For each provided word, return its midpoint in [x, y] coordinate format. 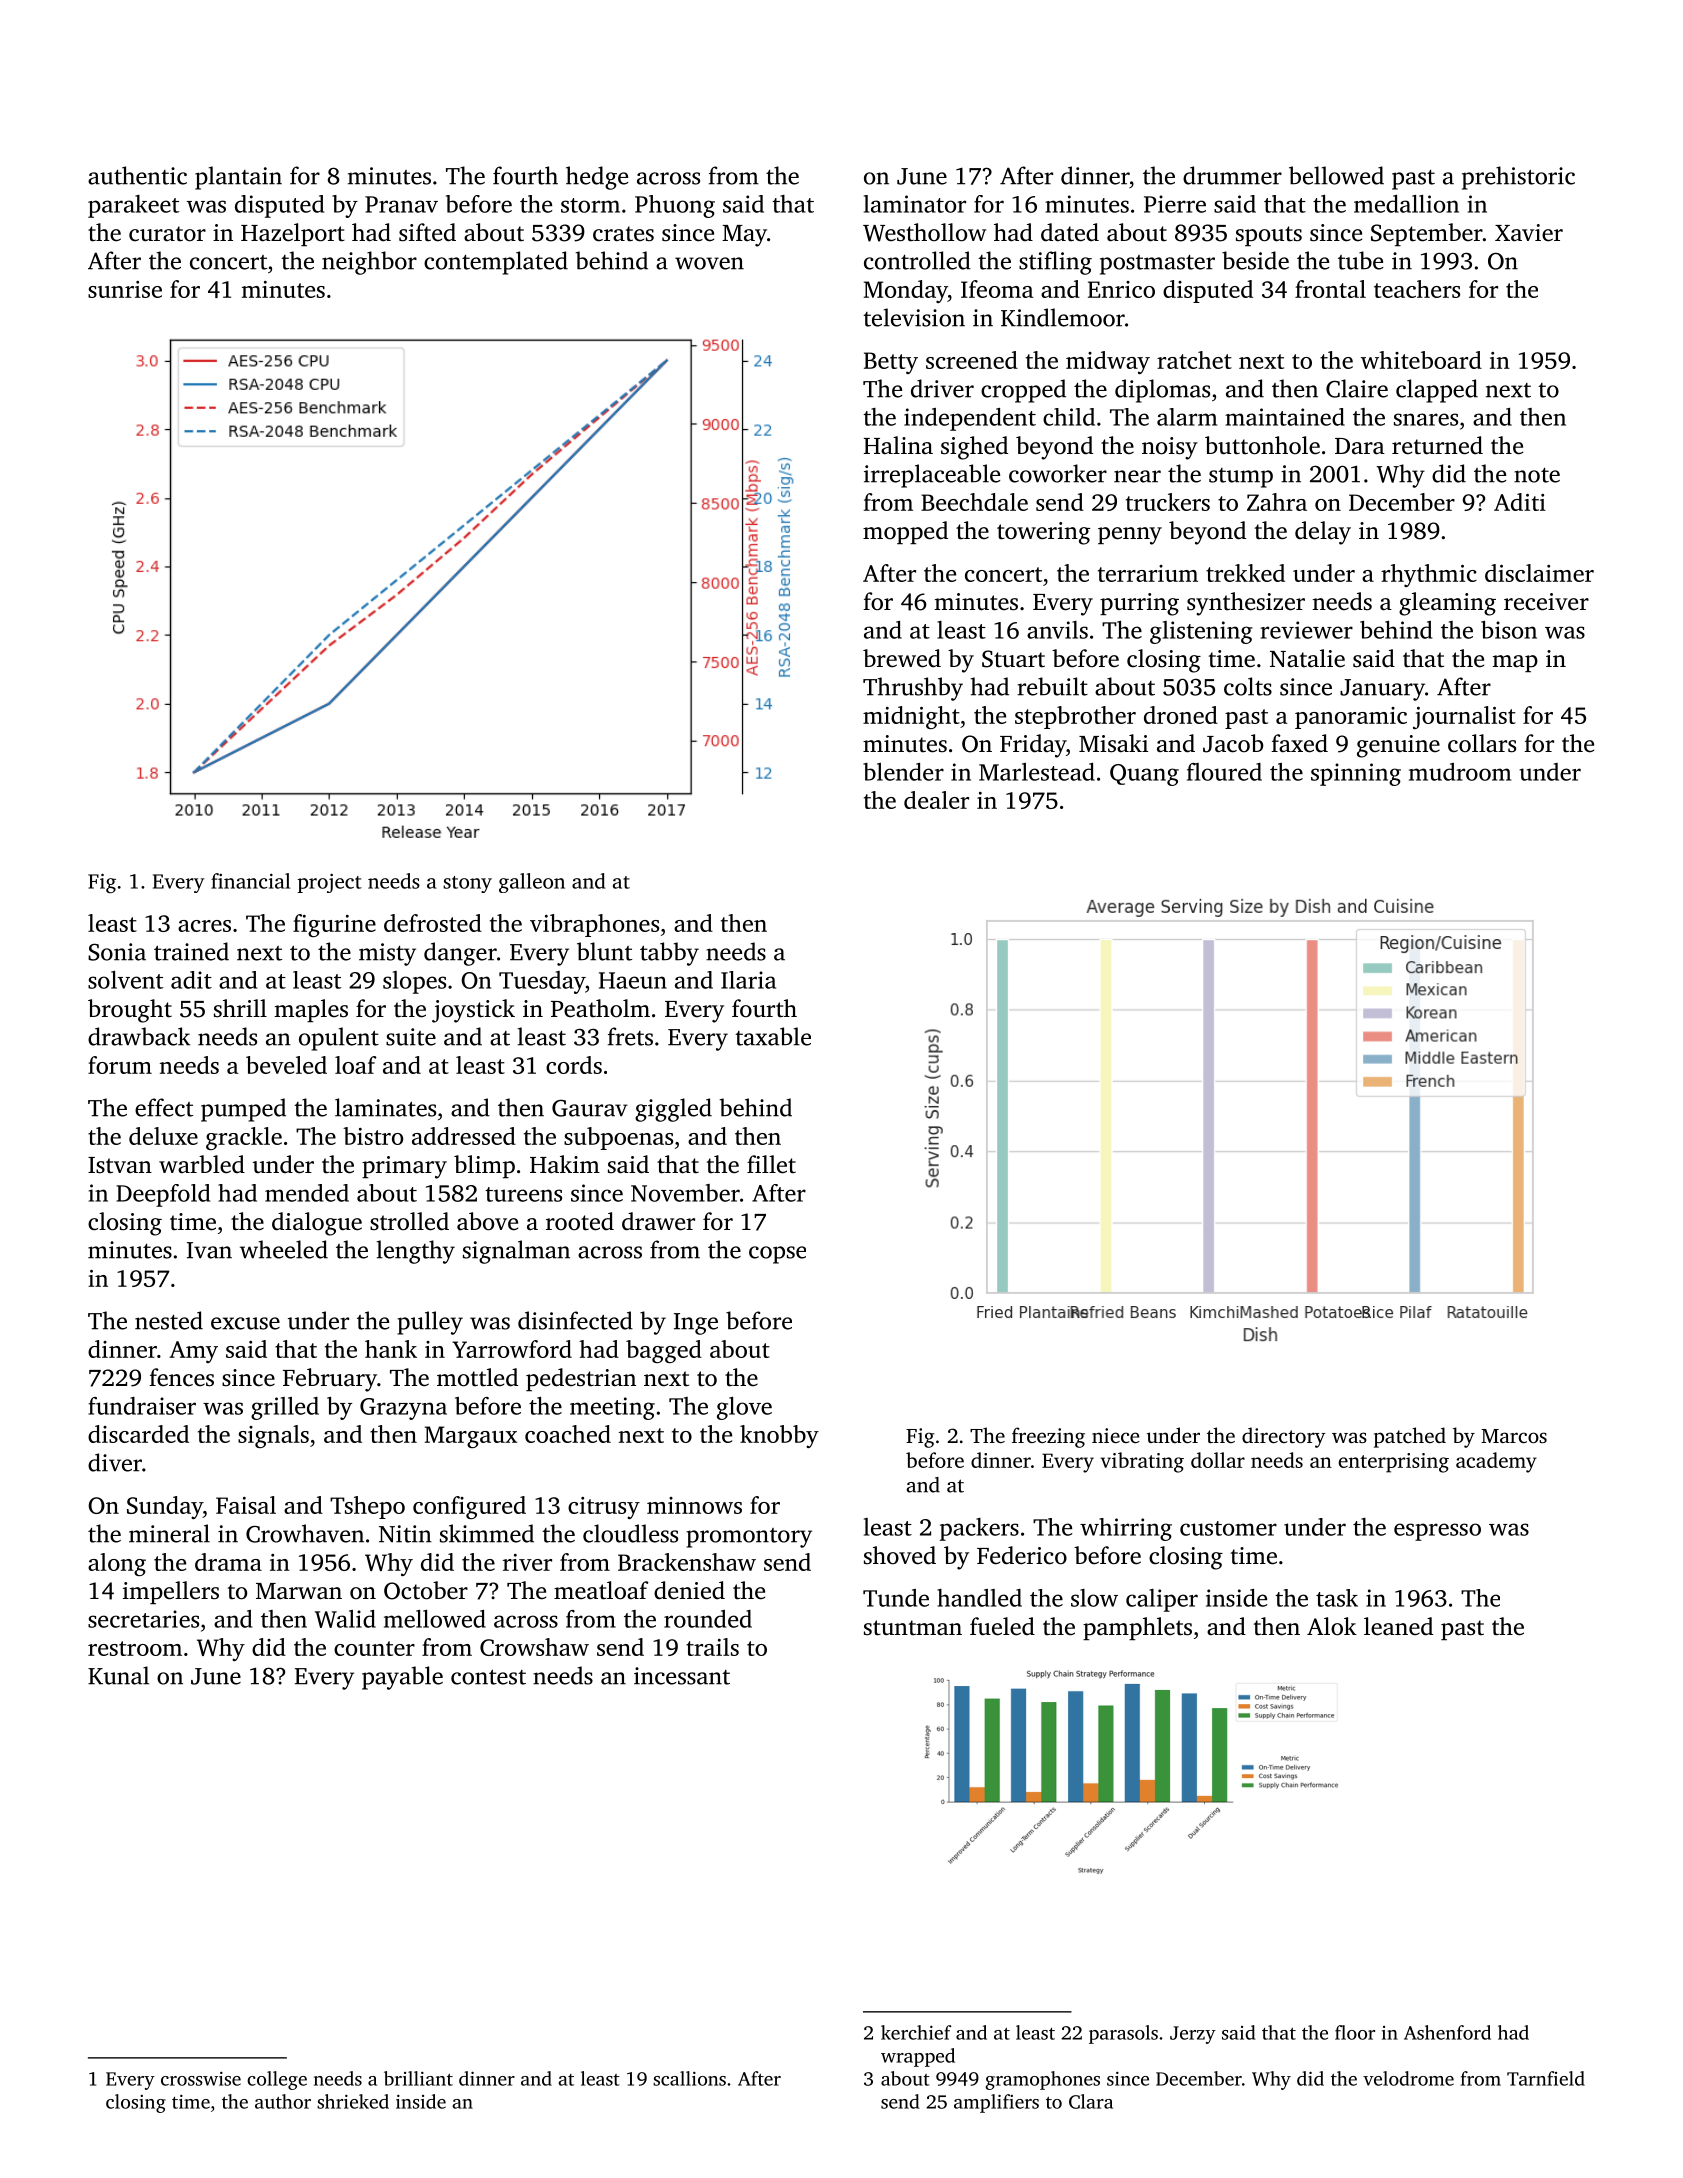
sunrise [125, 289]
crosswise [201, 2079]
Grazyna [403, 1409]
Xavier [1529, 233]
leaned [1398, 1626]
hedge [597, 178]
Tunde [896, 1598]
